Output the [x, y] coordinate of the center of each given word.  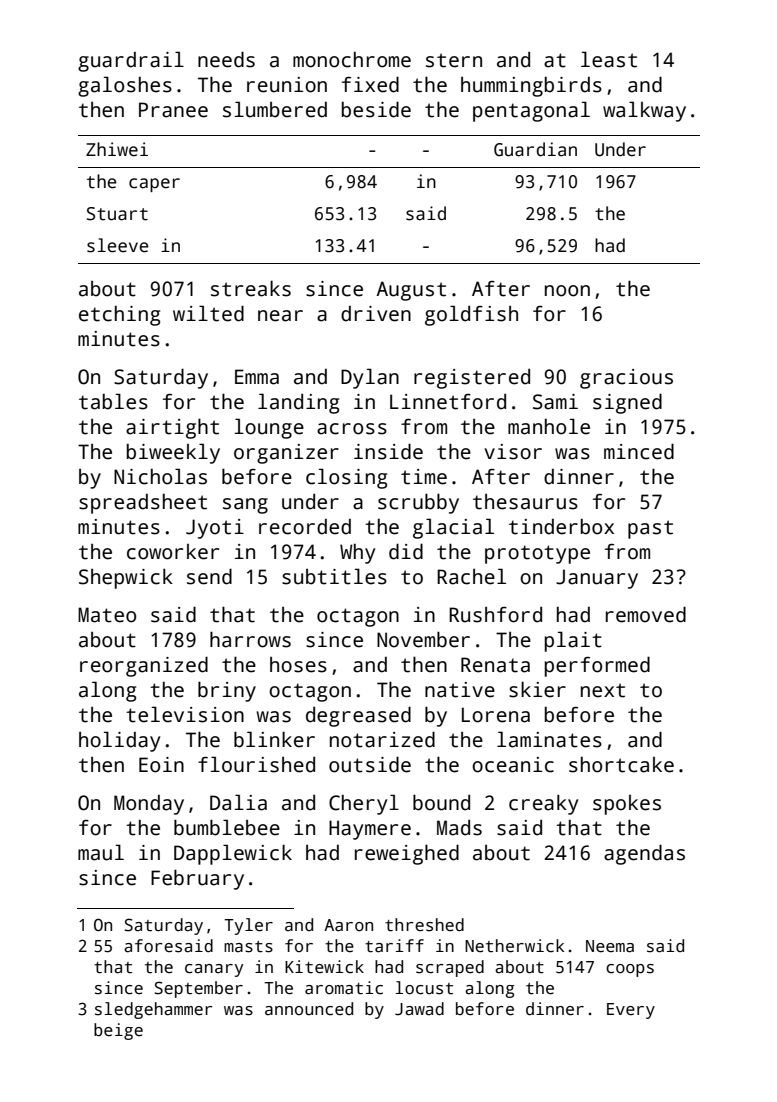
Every [631, 1011]
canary [214, 970]
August [411, 291]
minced [639, 451]
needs [226, 59]
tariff [394, 946]
